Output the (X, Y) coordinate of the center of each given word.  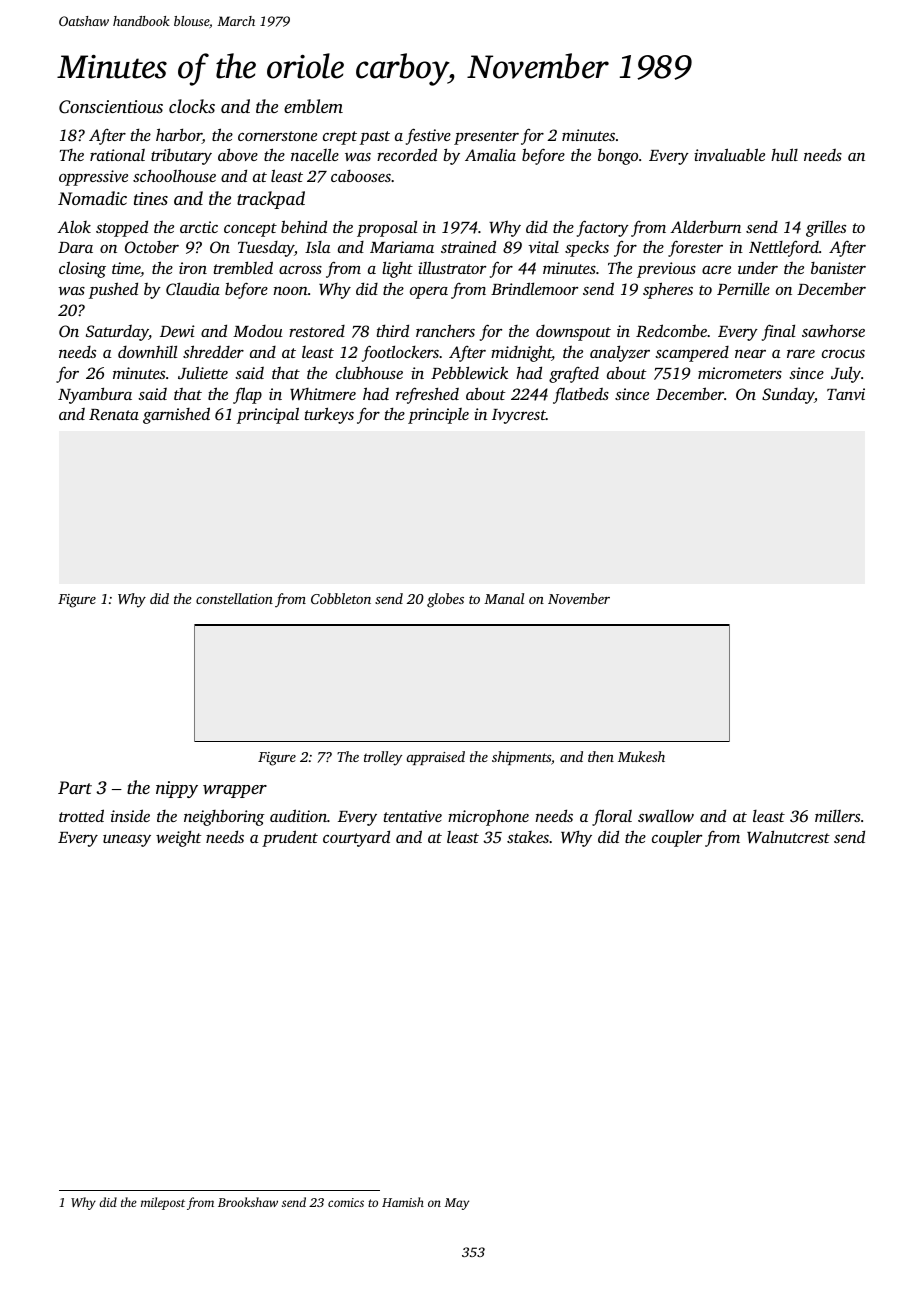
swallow (666, 815)
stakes (528, 837)
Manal (504, 598)
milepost (163, 1203)
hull (784, 154)
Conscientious (111, 107)
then (601, 756)
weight (179, 838)
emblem (313, 106)
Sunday (788, 396)
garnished (176, 415)
